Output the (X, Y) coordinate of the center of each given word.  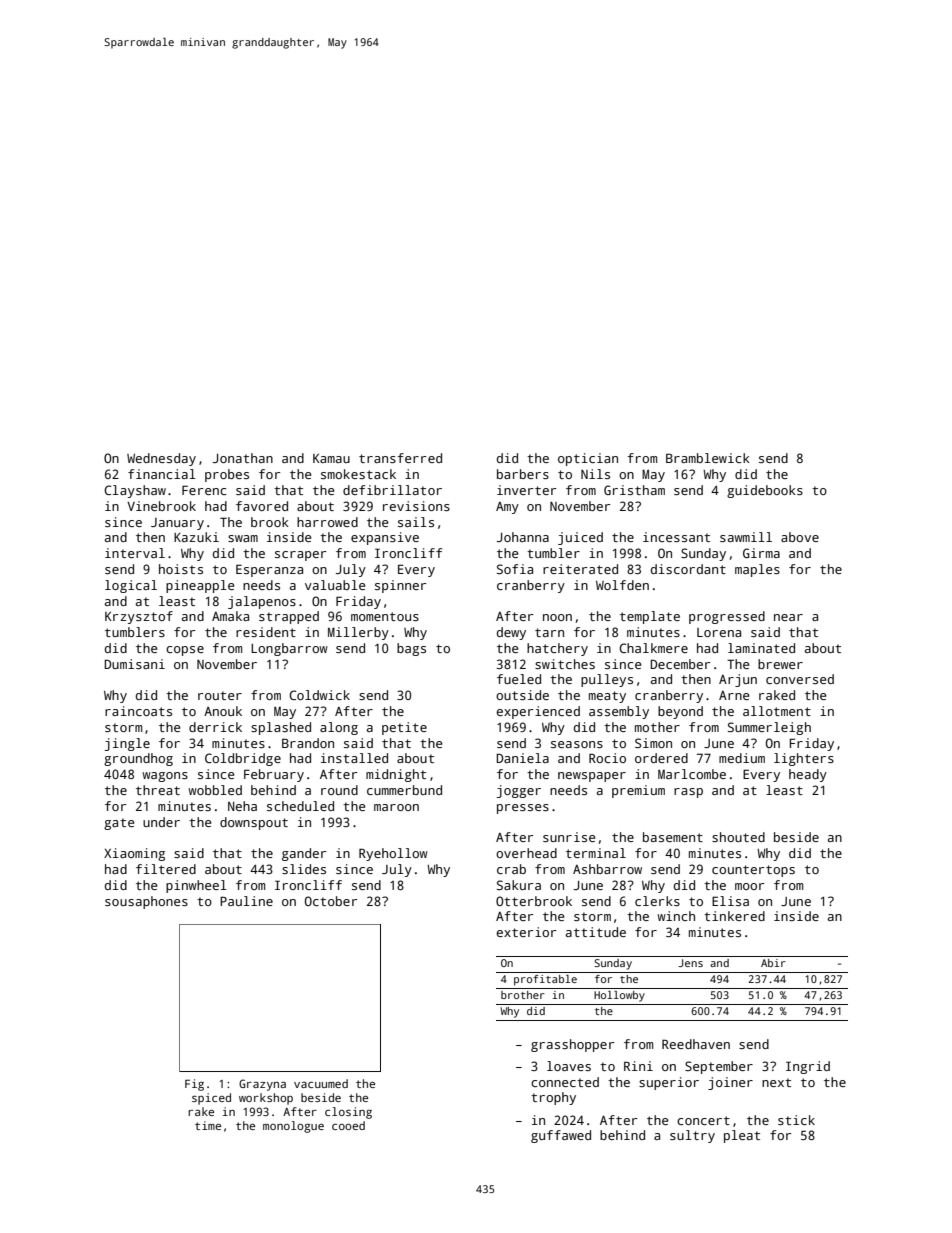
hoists (181, 569)
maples (757, 570)
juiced (580, 538)
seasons (577, 744)
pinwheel (196, 886)
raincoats (138, 711)
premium (638, 791)
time (208, 1125)
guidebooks (765, 491)
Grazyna (262, 1085)
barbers (523, 474)
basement (673, 837)
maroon (396, 807)
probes (227, 475)
